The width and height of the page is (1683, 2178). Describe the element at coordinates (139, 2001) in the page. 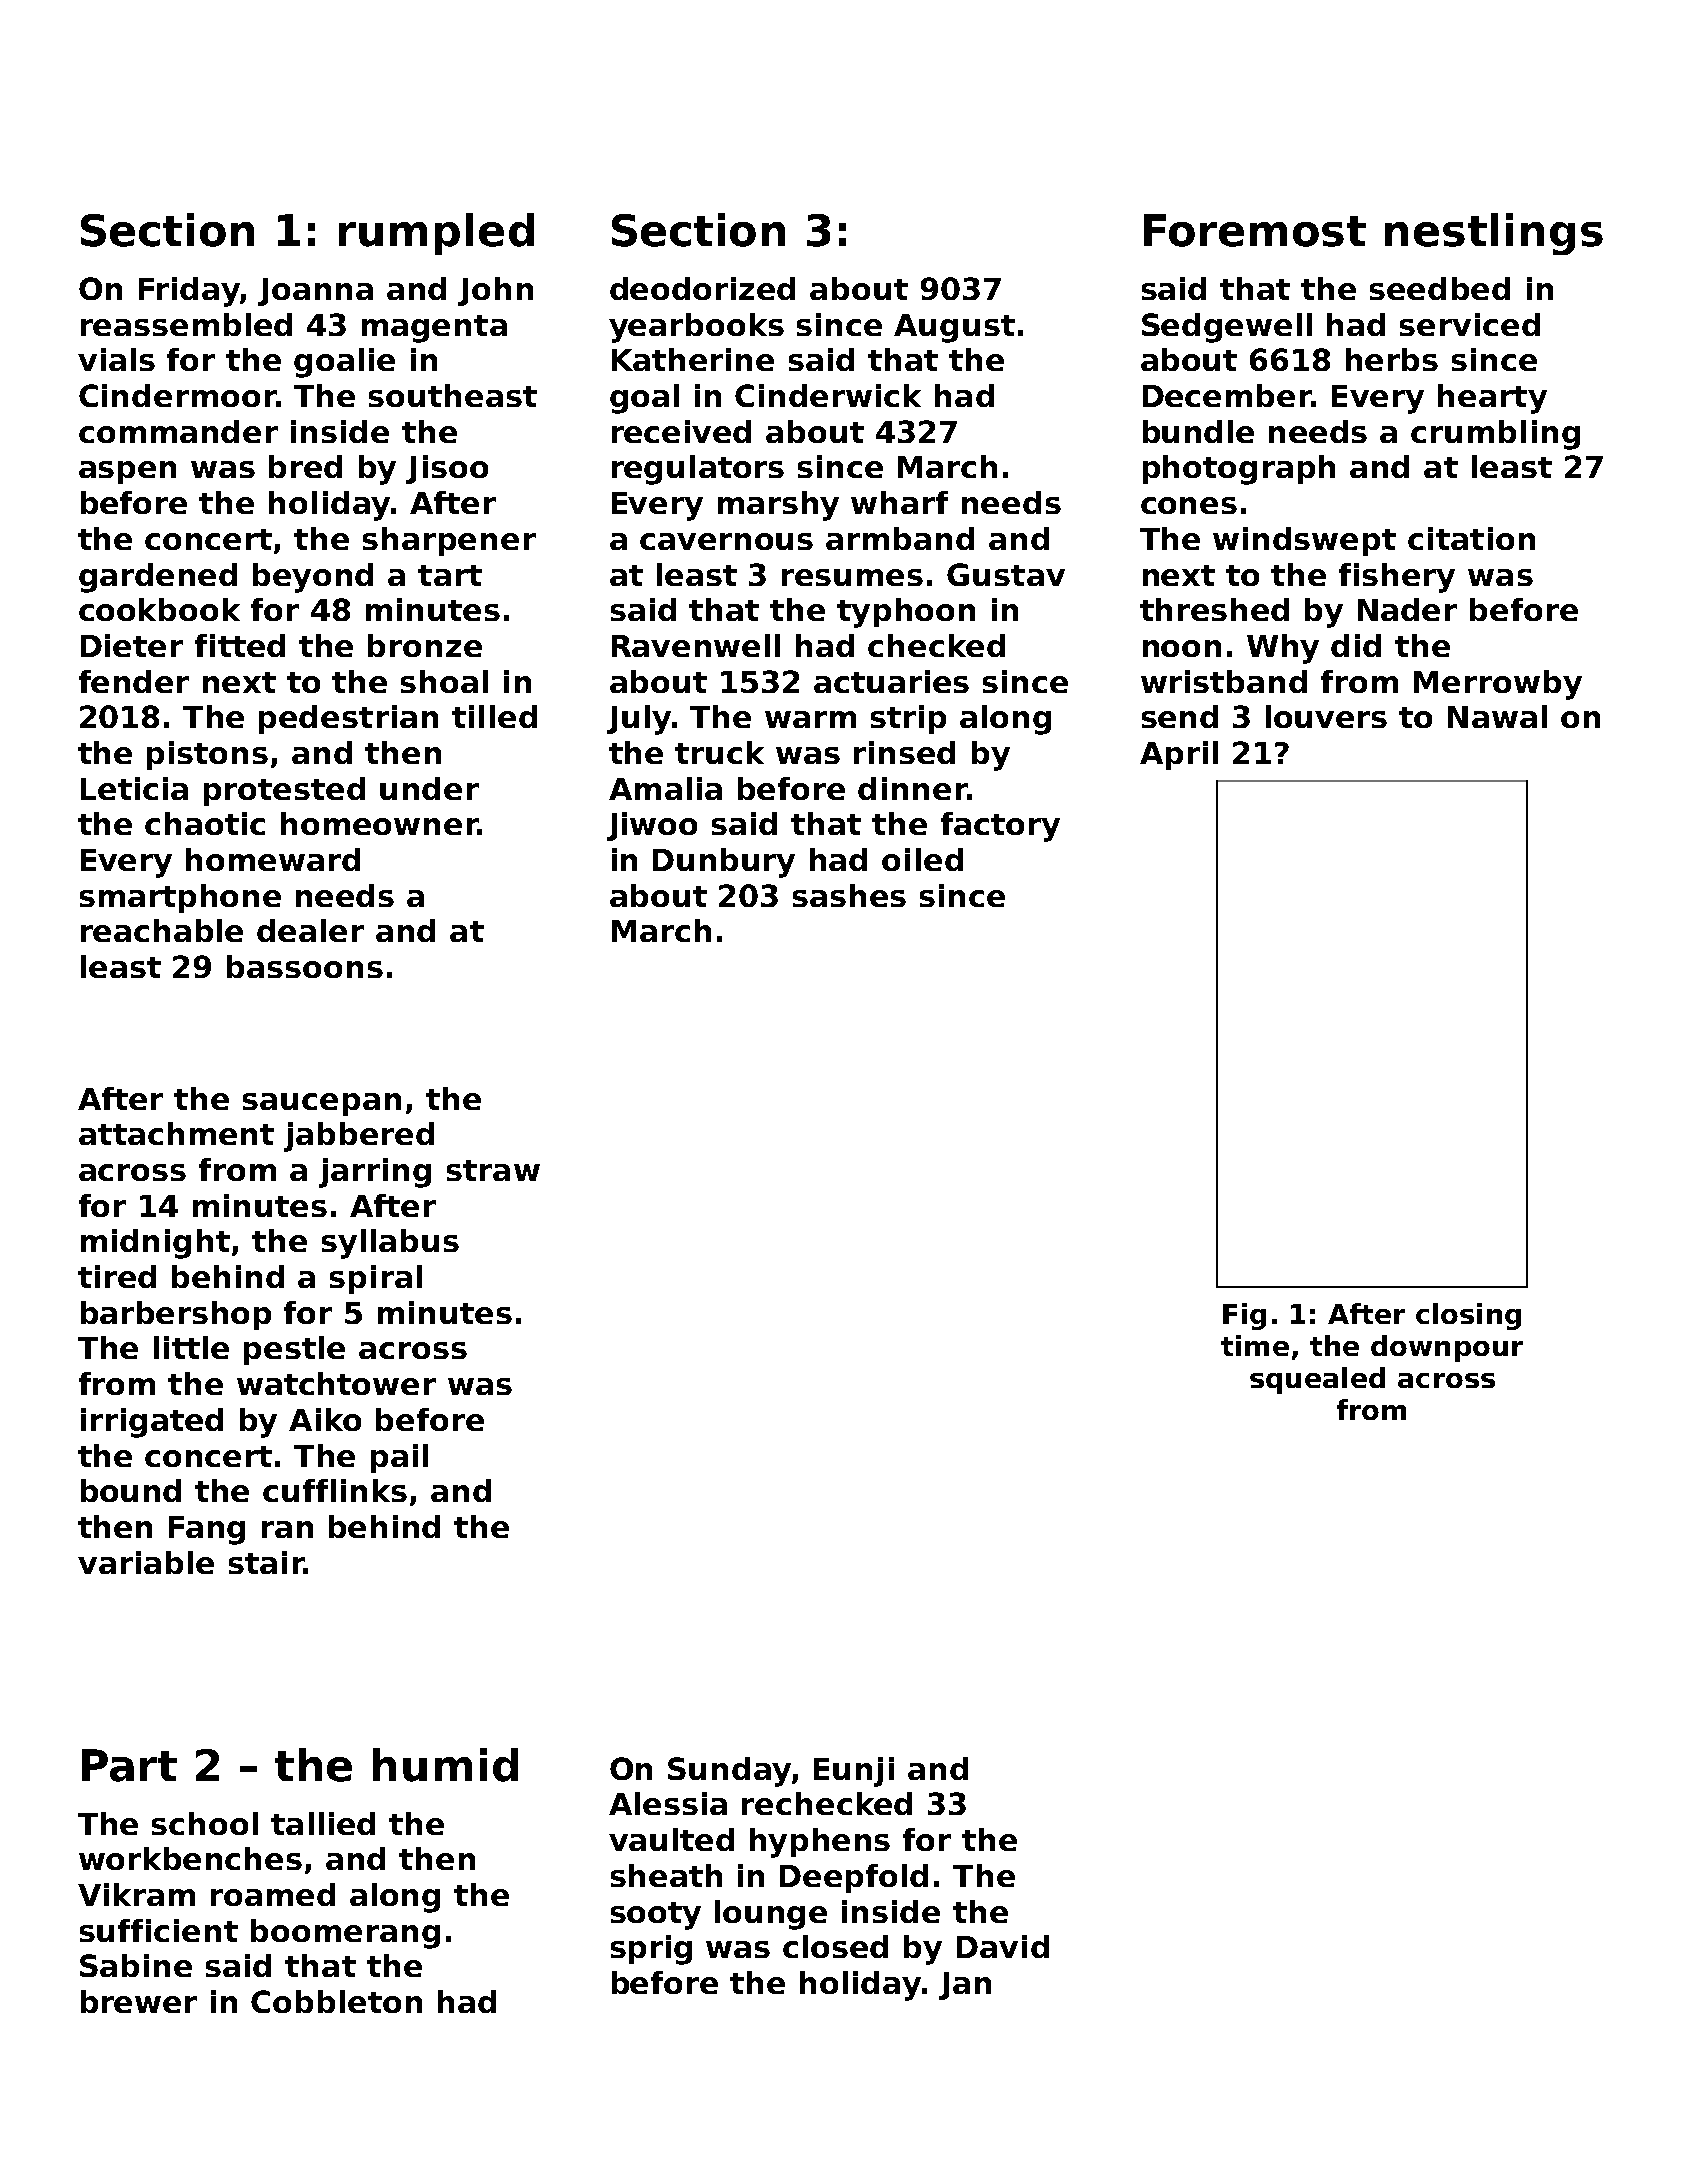

I see `brewer` at that location.
